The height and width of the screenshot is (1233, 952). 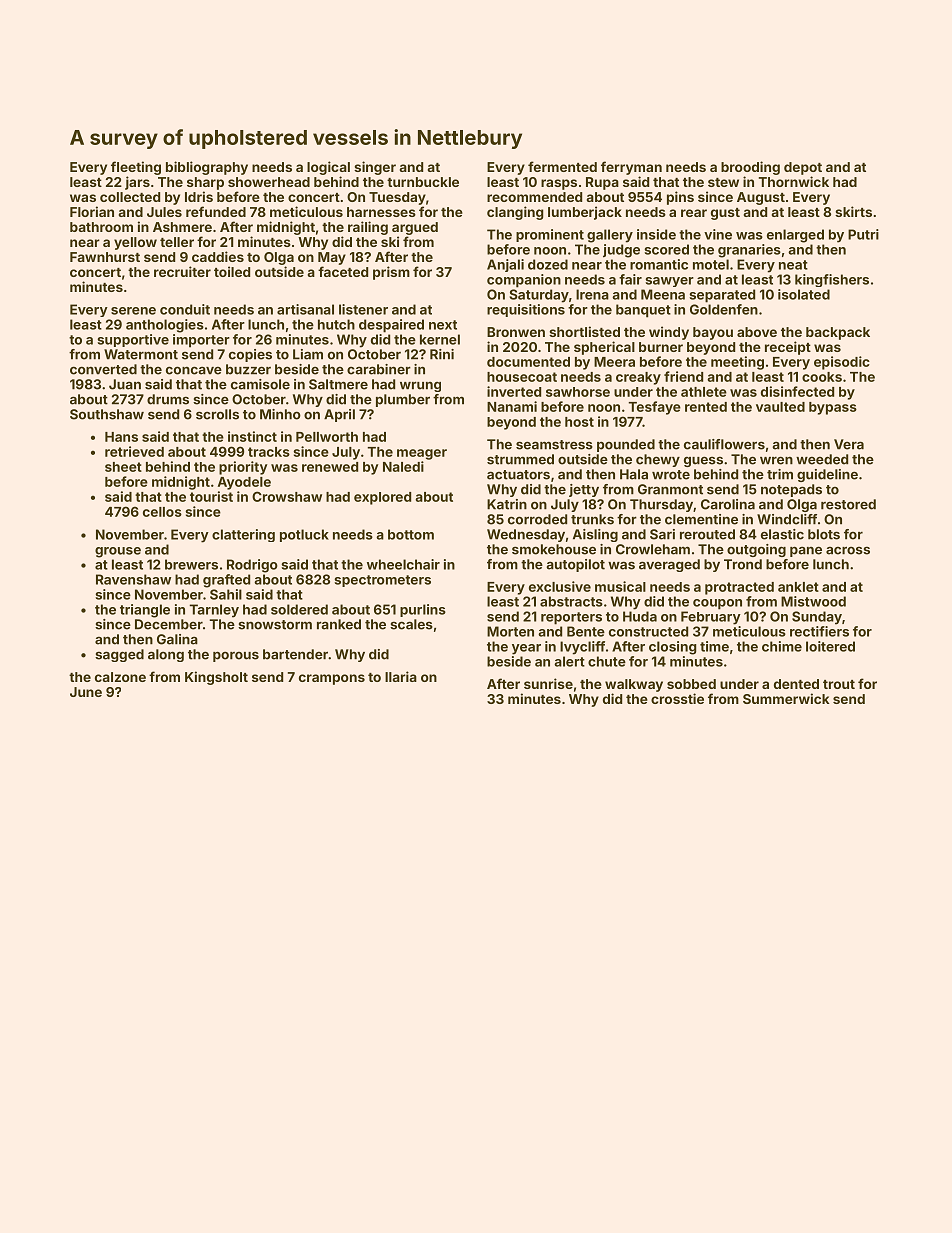 I want to click on anklet, so click(x=798, y=587).
